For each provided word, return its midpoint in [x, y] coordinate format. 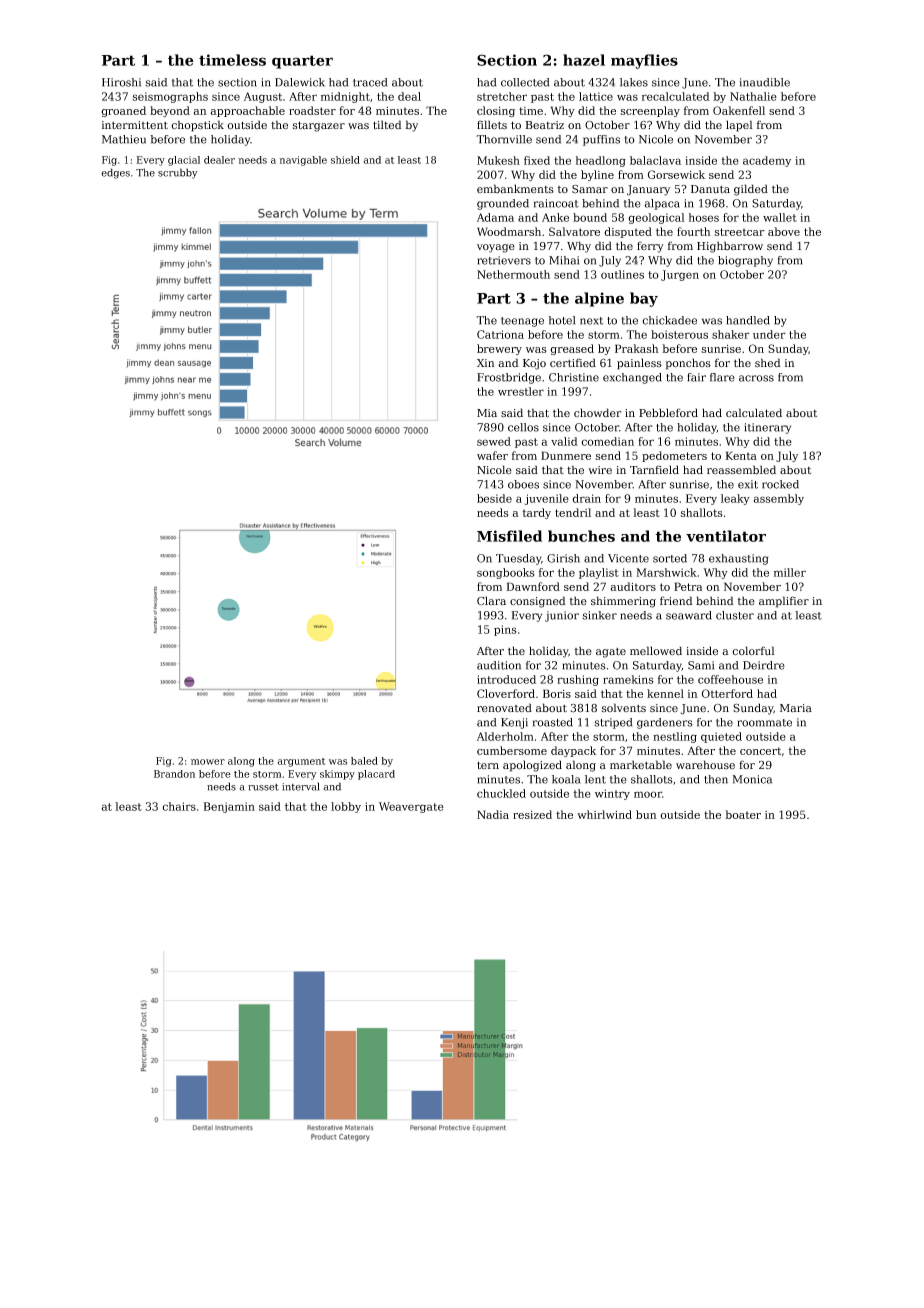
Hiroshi [121, 82]
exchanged [632, 378]
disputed [628, 232]
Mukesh [498, 160]
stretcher [502, 96]
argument [301, 762]
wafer [492, 455]
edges [115, 173]
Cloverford [506, 693]
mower [208, 762]
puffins [601, 140]
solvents [624, 708]
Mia [487, 413]
